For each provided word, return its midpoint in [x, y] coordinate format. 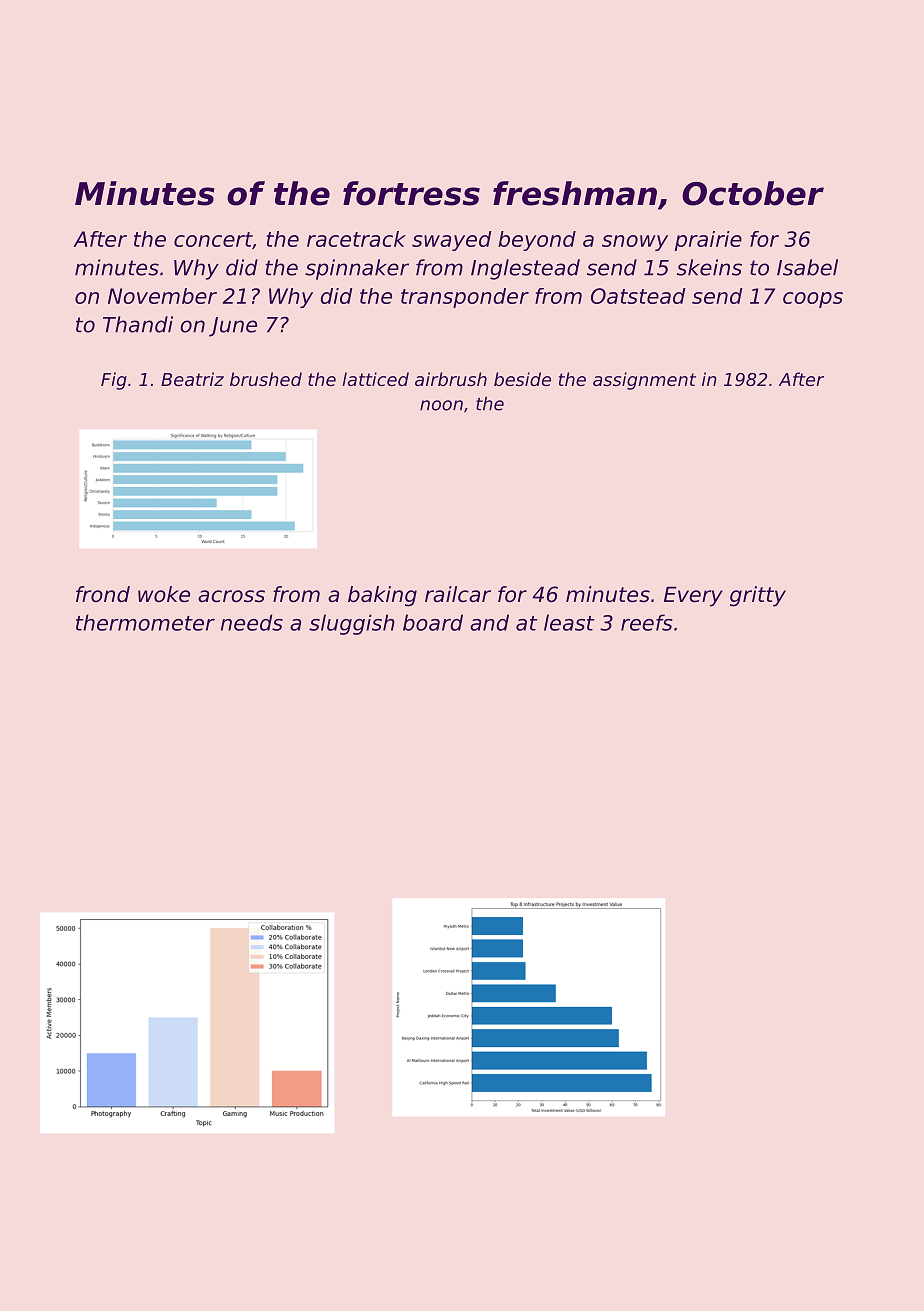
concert [213, 239]
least [569, 622]
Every [693, 596]
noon [441, 405]
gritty [758, 596]
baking [382, 596]
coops [813, 300]
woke [164, 594]
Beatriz [192, 379]
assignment [644, 381]
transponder [465, 298]
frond [103, 594]
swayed [451, 241]
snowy [635, 243]
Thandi [138, 324]
